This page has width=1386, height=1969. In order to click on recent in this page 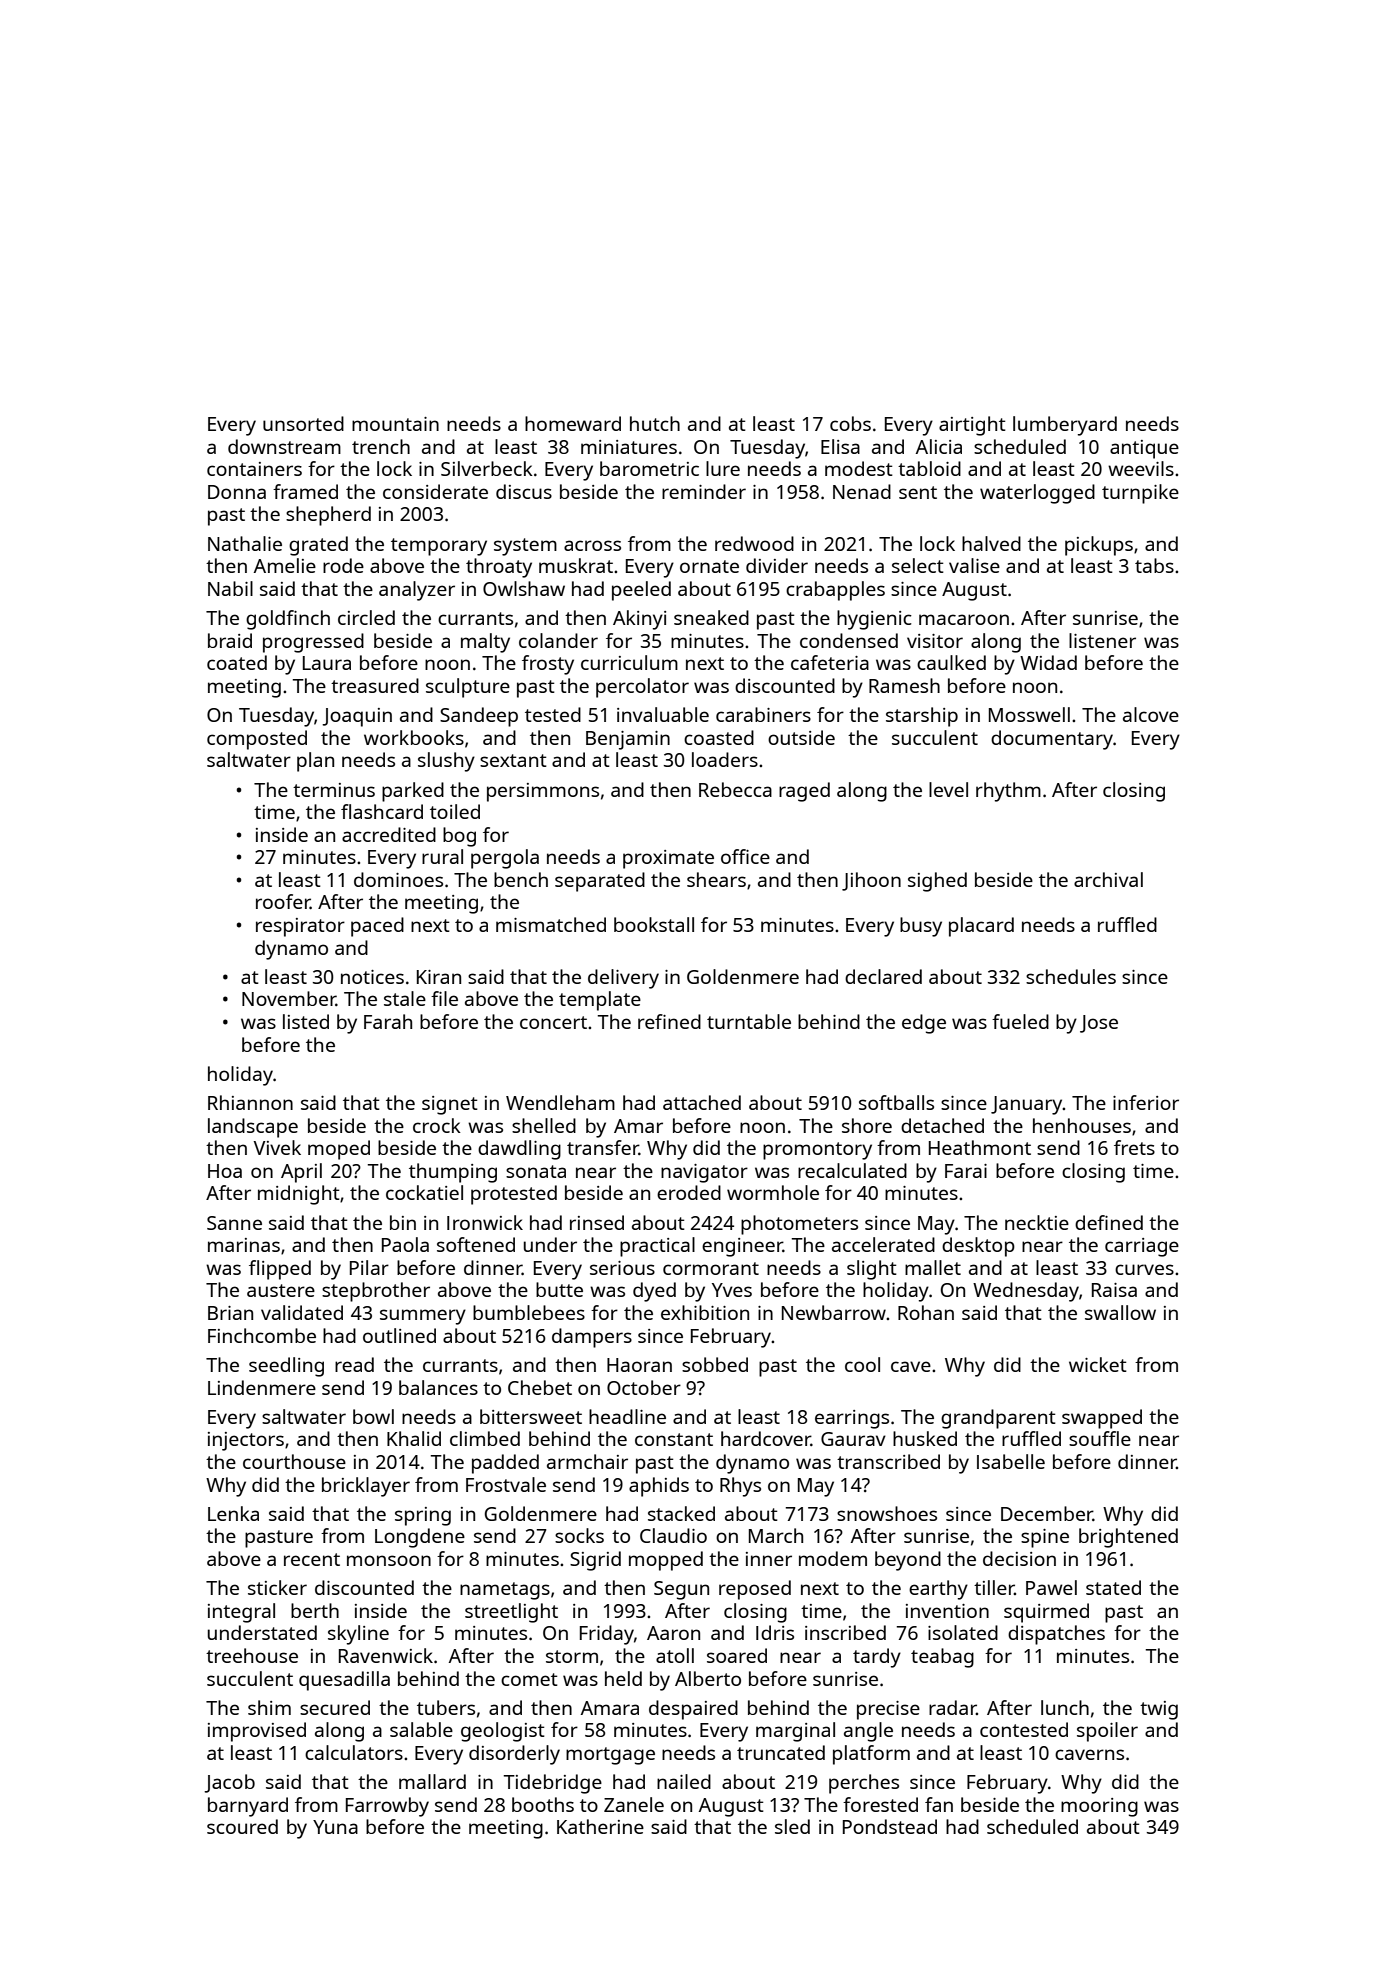, I will do `click(312, 1559)`.
